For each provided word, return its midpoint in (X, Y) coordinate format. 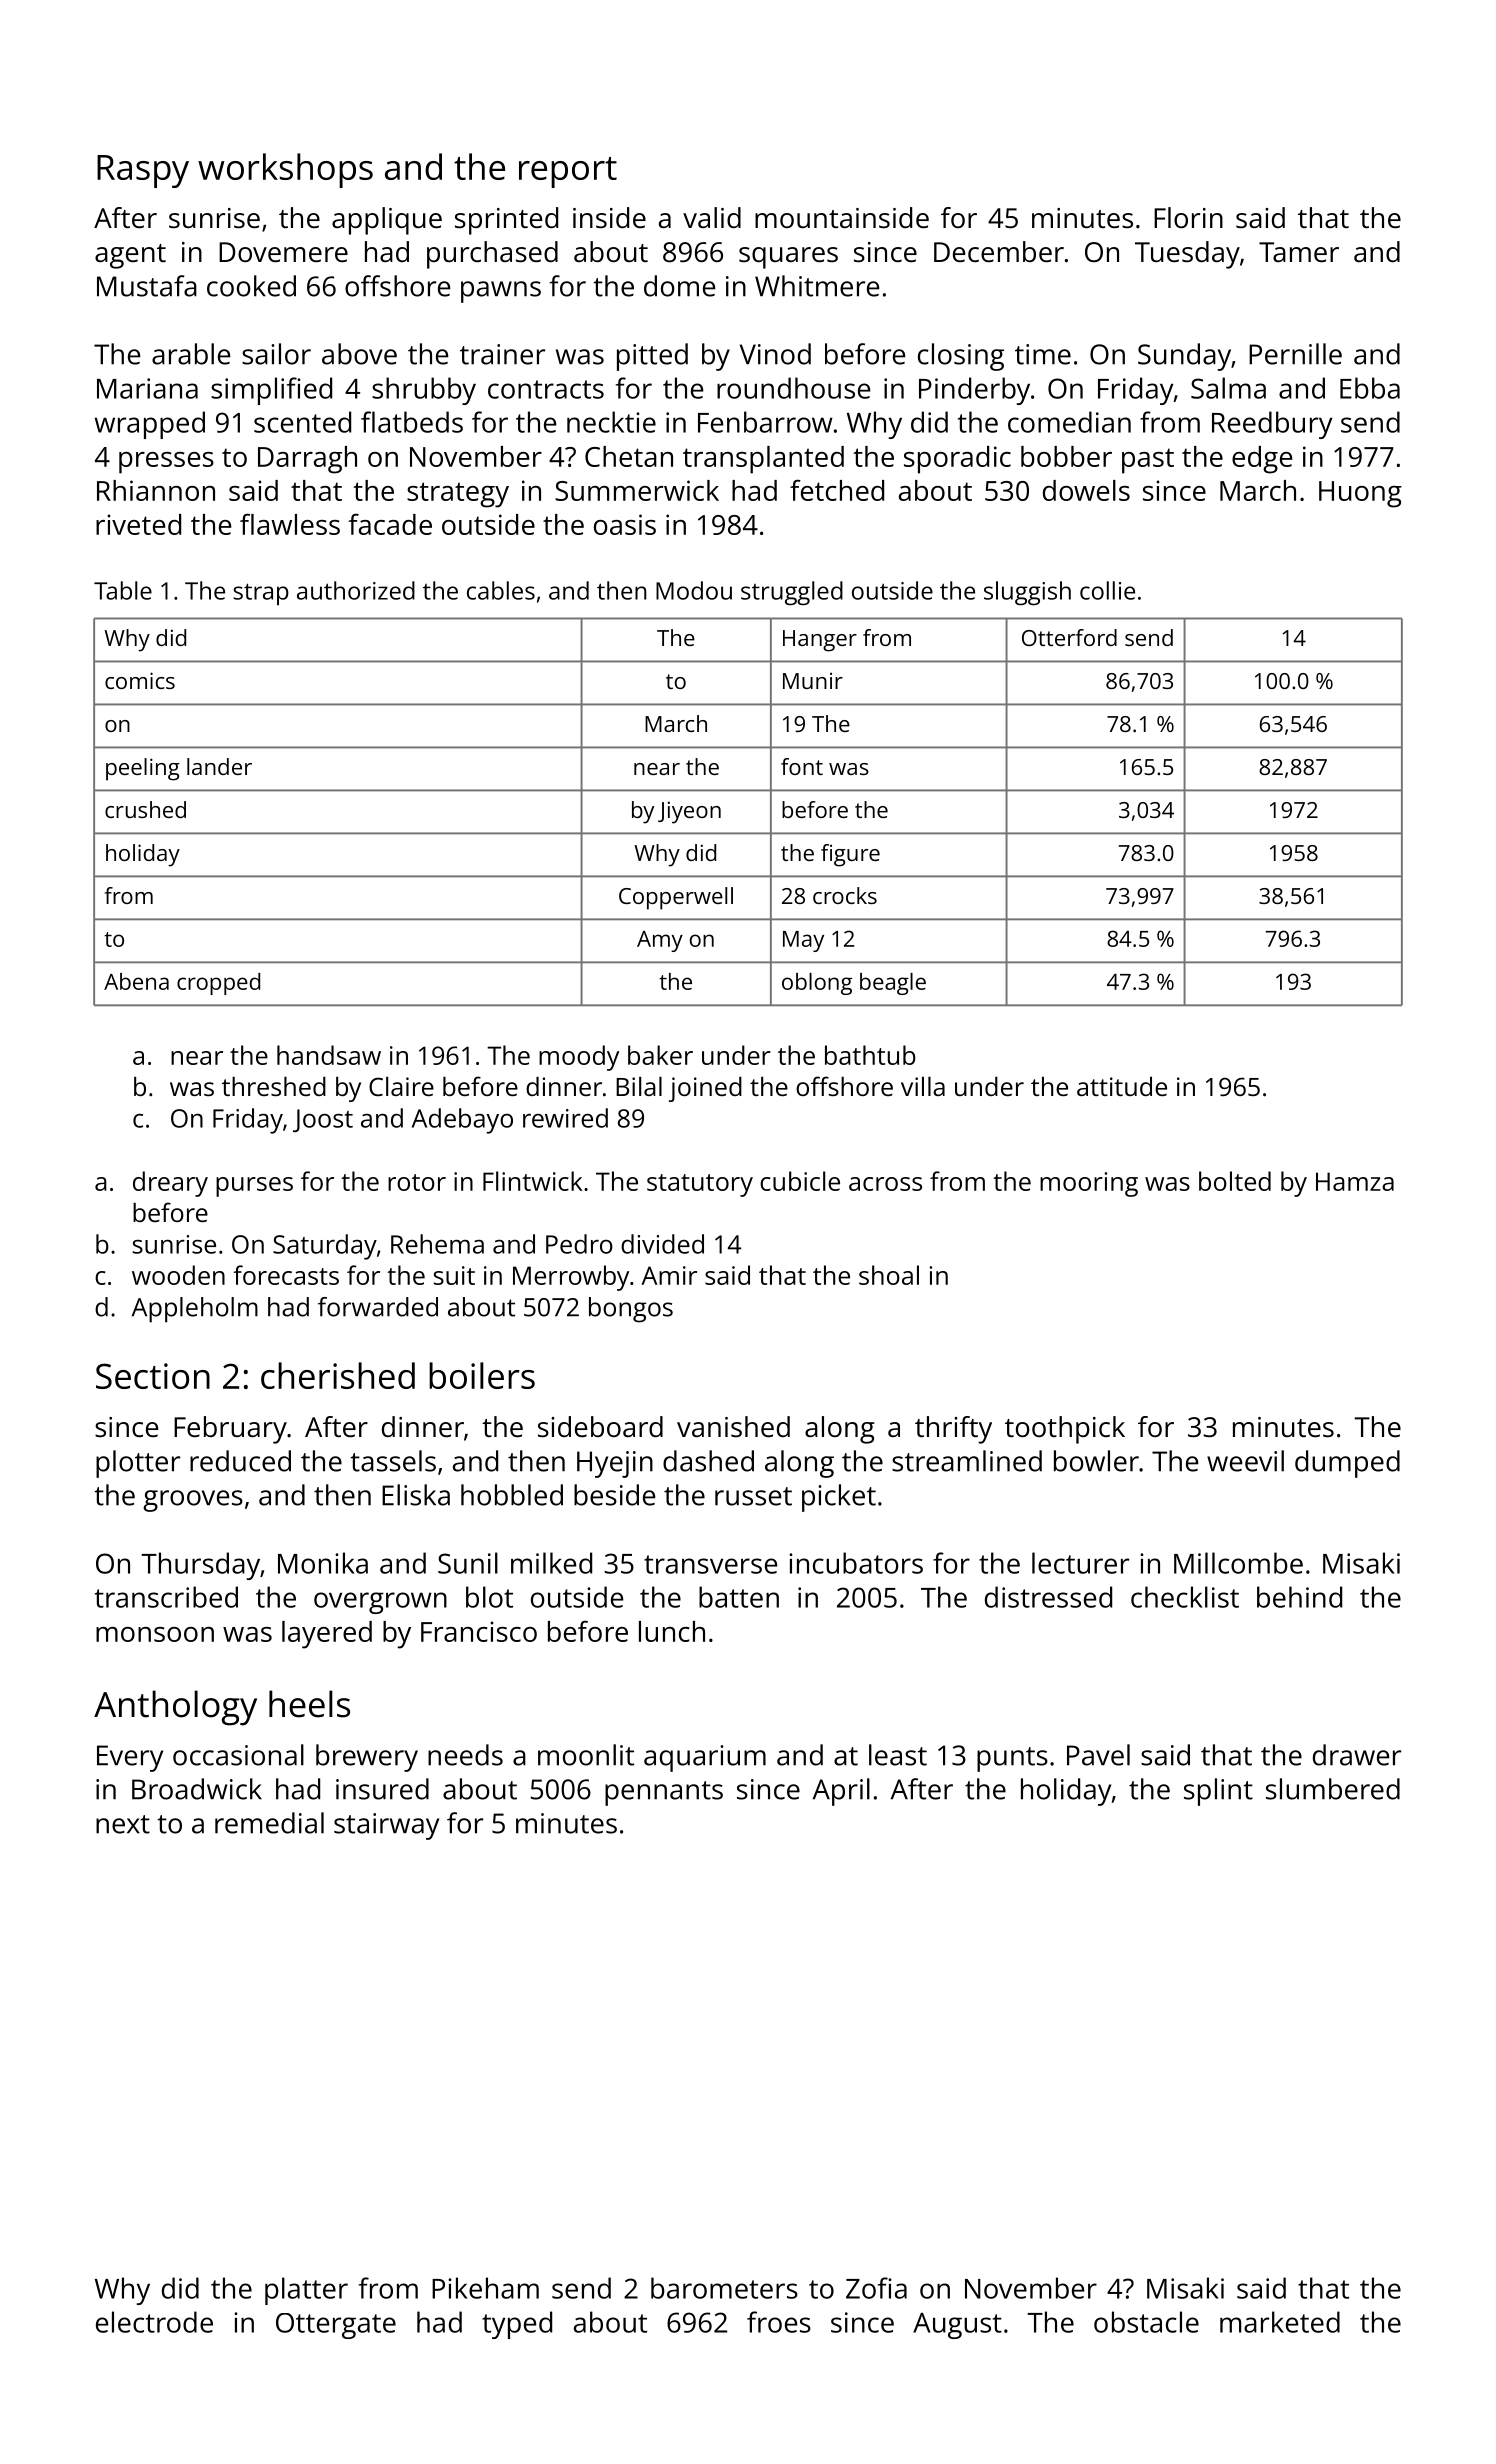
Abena (136, 981)
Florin (1188, 217)
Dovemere (283, 252)
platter (306, 2291)
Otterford (1069, 637)
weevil (1245, 1461)
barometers (724, 2288)
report (568, 172)
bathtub (870, 1055)
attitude (1122, 1086)
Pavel (1098, 1755)
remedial (269, 1823)
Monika (323, 1563)
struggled (792, 593)
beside (615, 1495)
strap (261, 594)
